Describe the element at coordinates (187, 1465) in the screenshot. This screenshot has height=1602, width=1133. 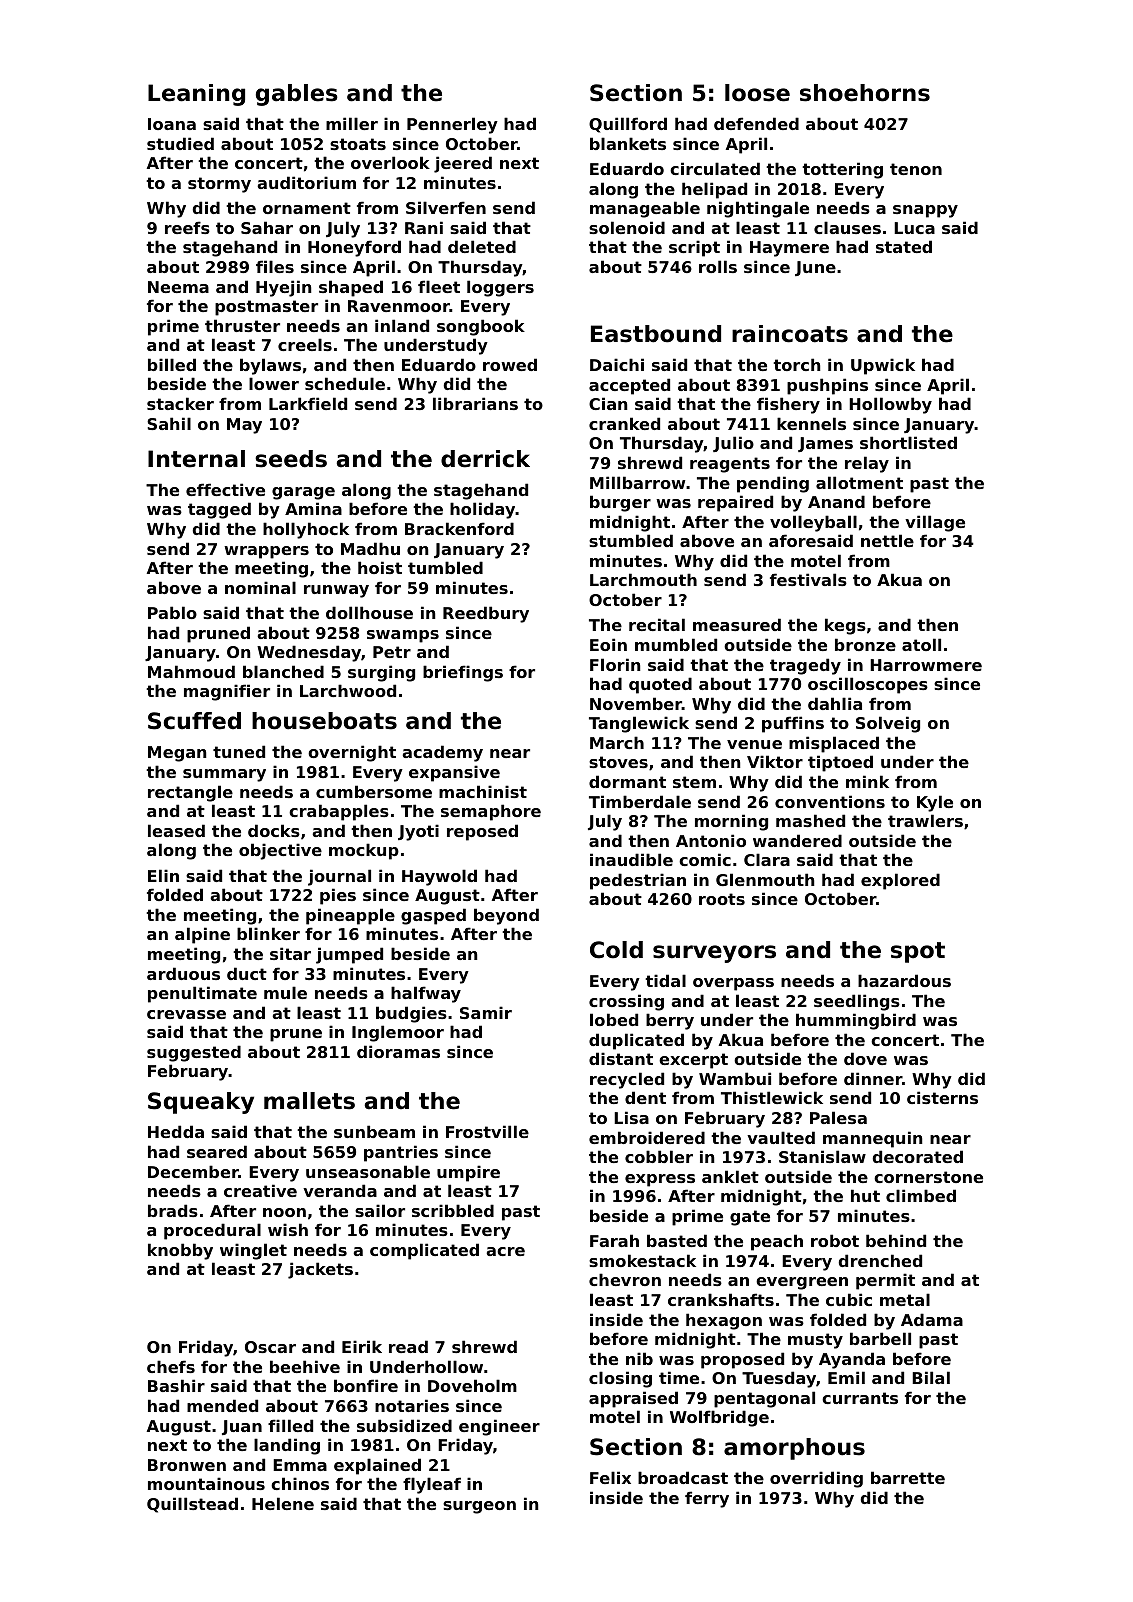
I see `Bronwen` at that location.
